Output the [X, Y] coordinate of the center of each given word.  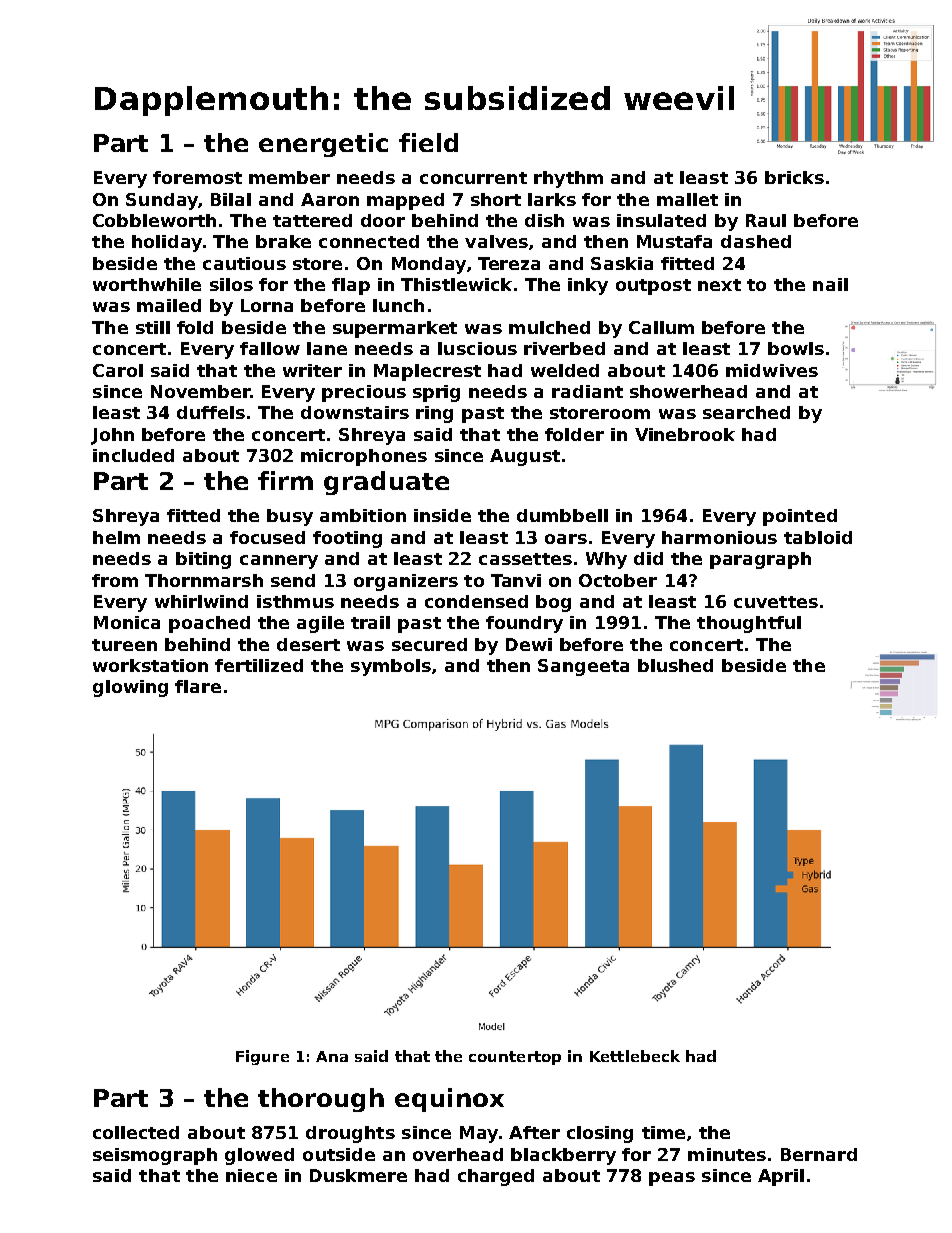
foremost [197, 177]
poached [209, 624]
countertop [515, 1058]
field [428, 142]
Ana [332, 1056]
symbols [391, 667]
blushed [675, 665]
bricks [794, 177]
